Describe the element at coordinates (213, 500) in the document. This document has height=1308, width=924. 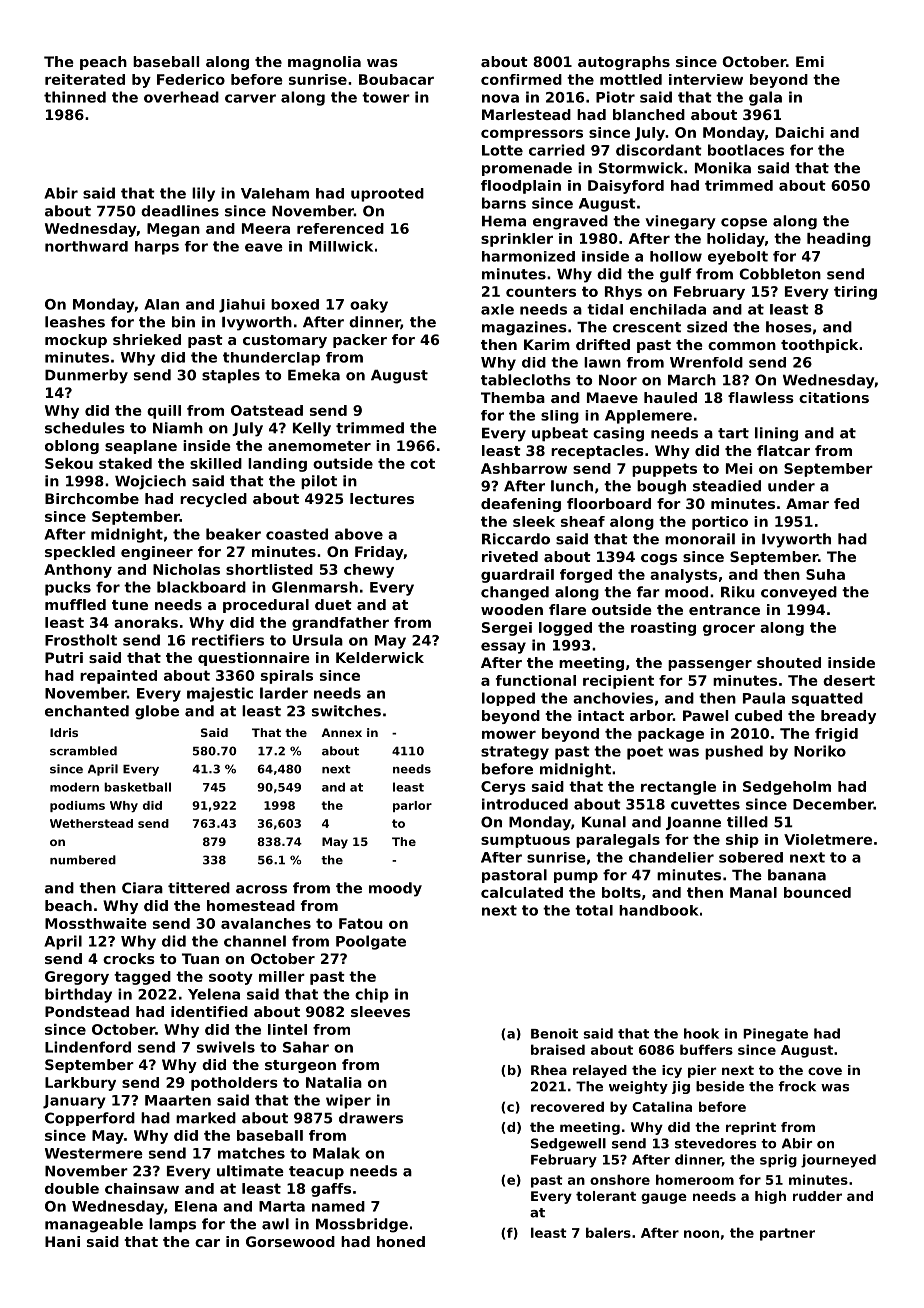
I see `recycled` at that location.
